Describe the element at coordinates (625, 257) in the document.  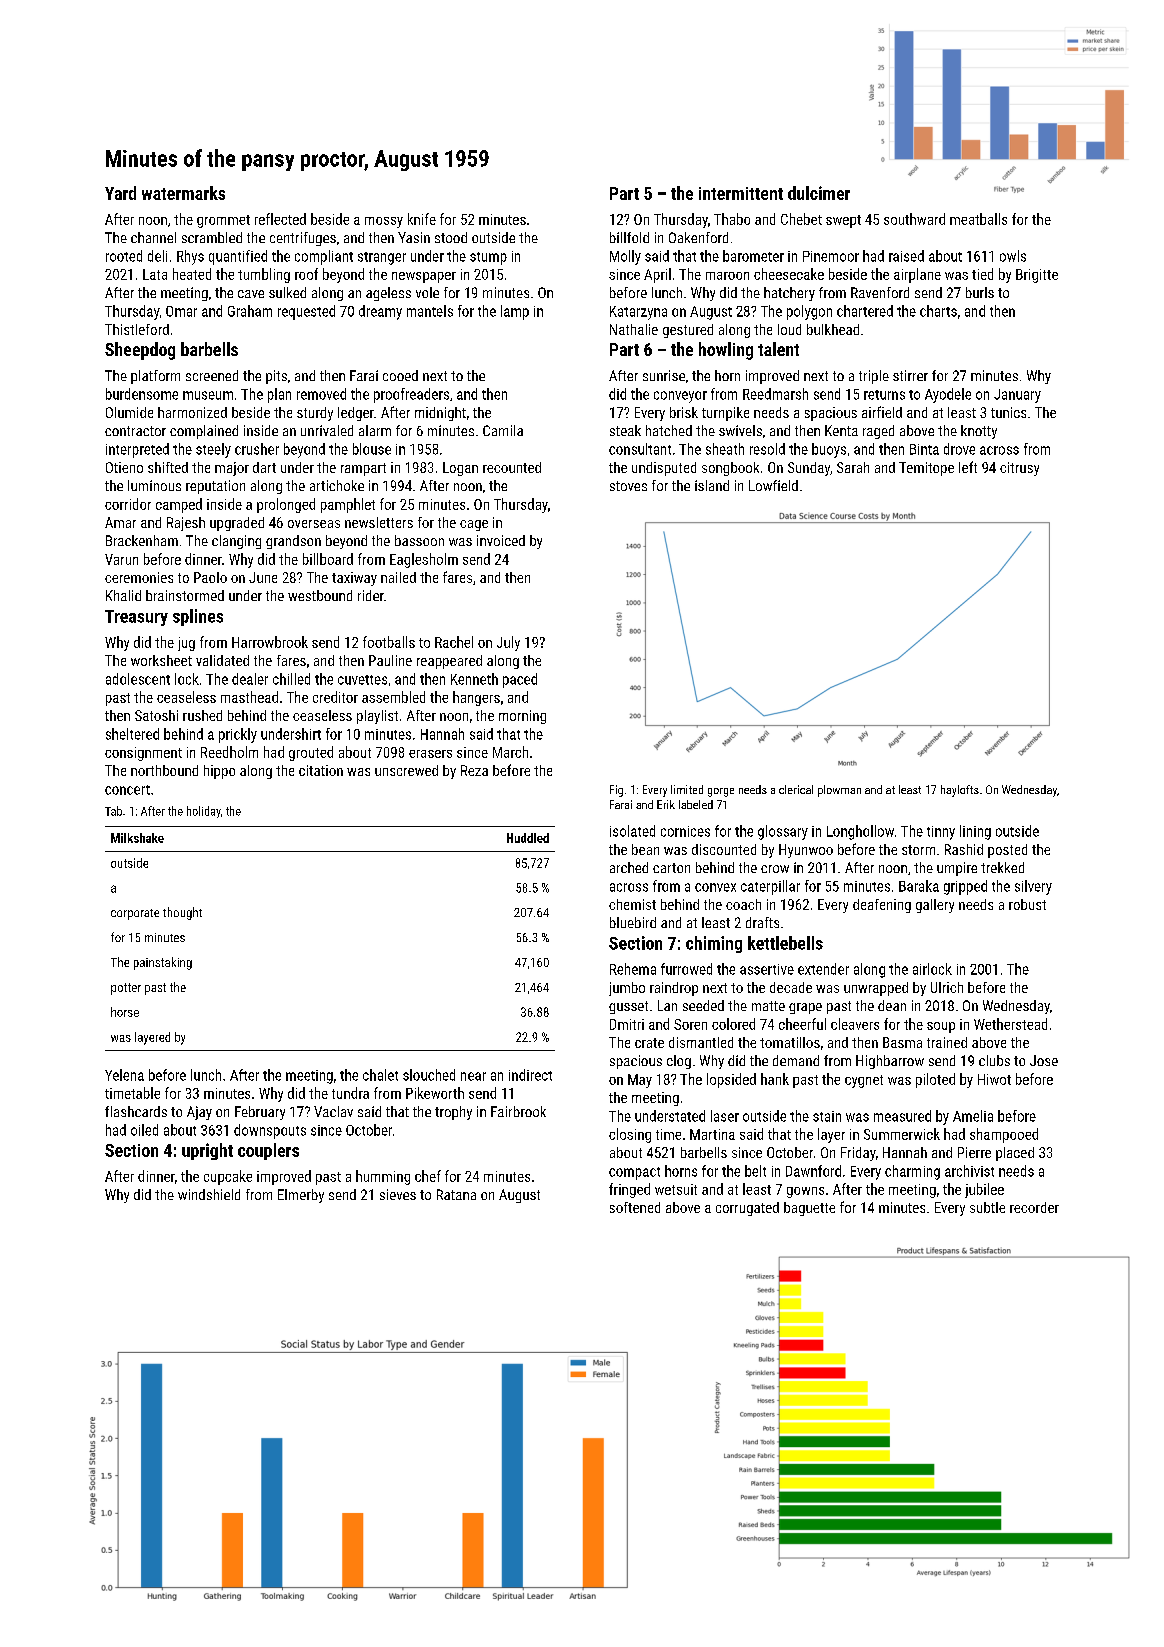
I see `Molly` at that location.
